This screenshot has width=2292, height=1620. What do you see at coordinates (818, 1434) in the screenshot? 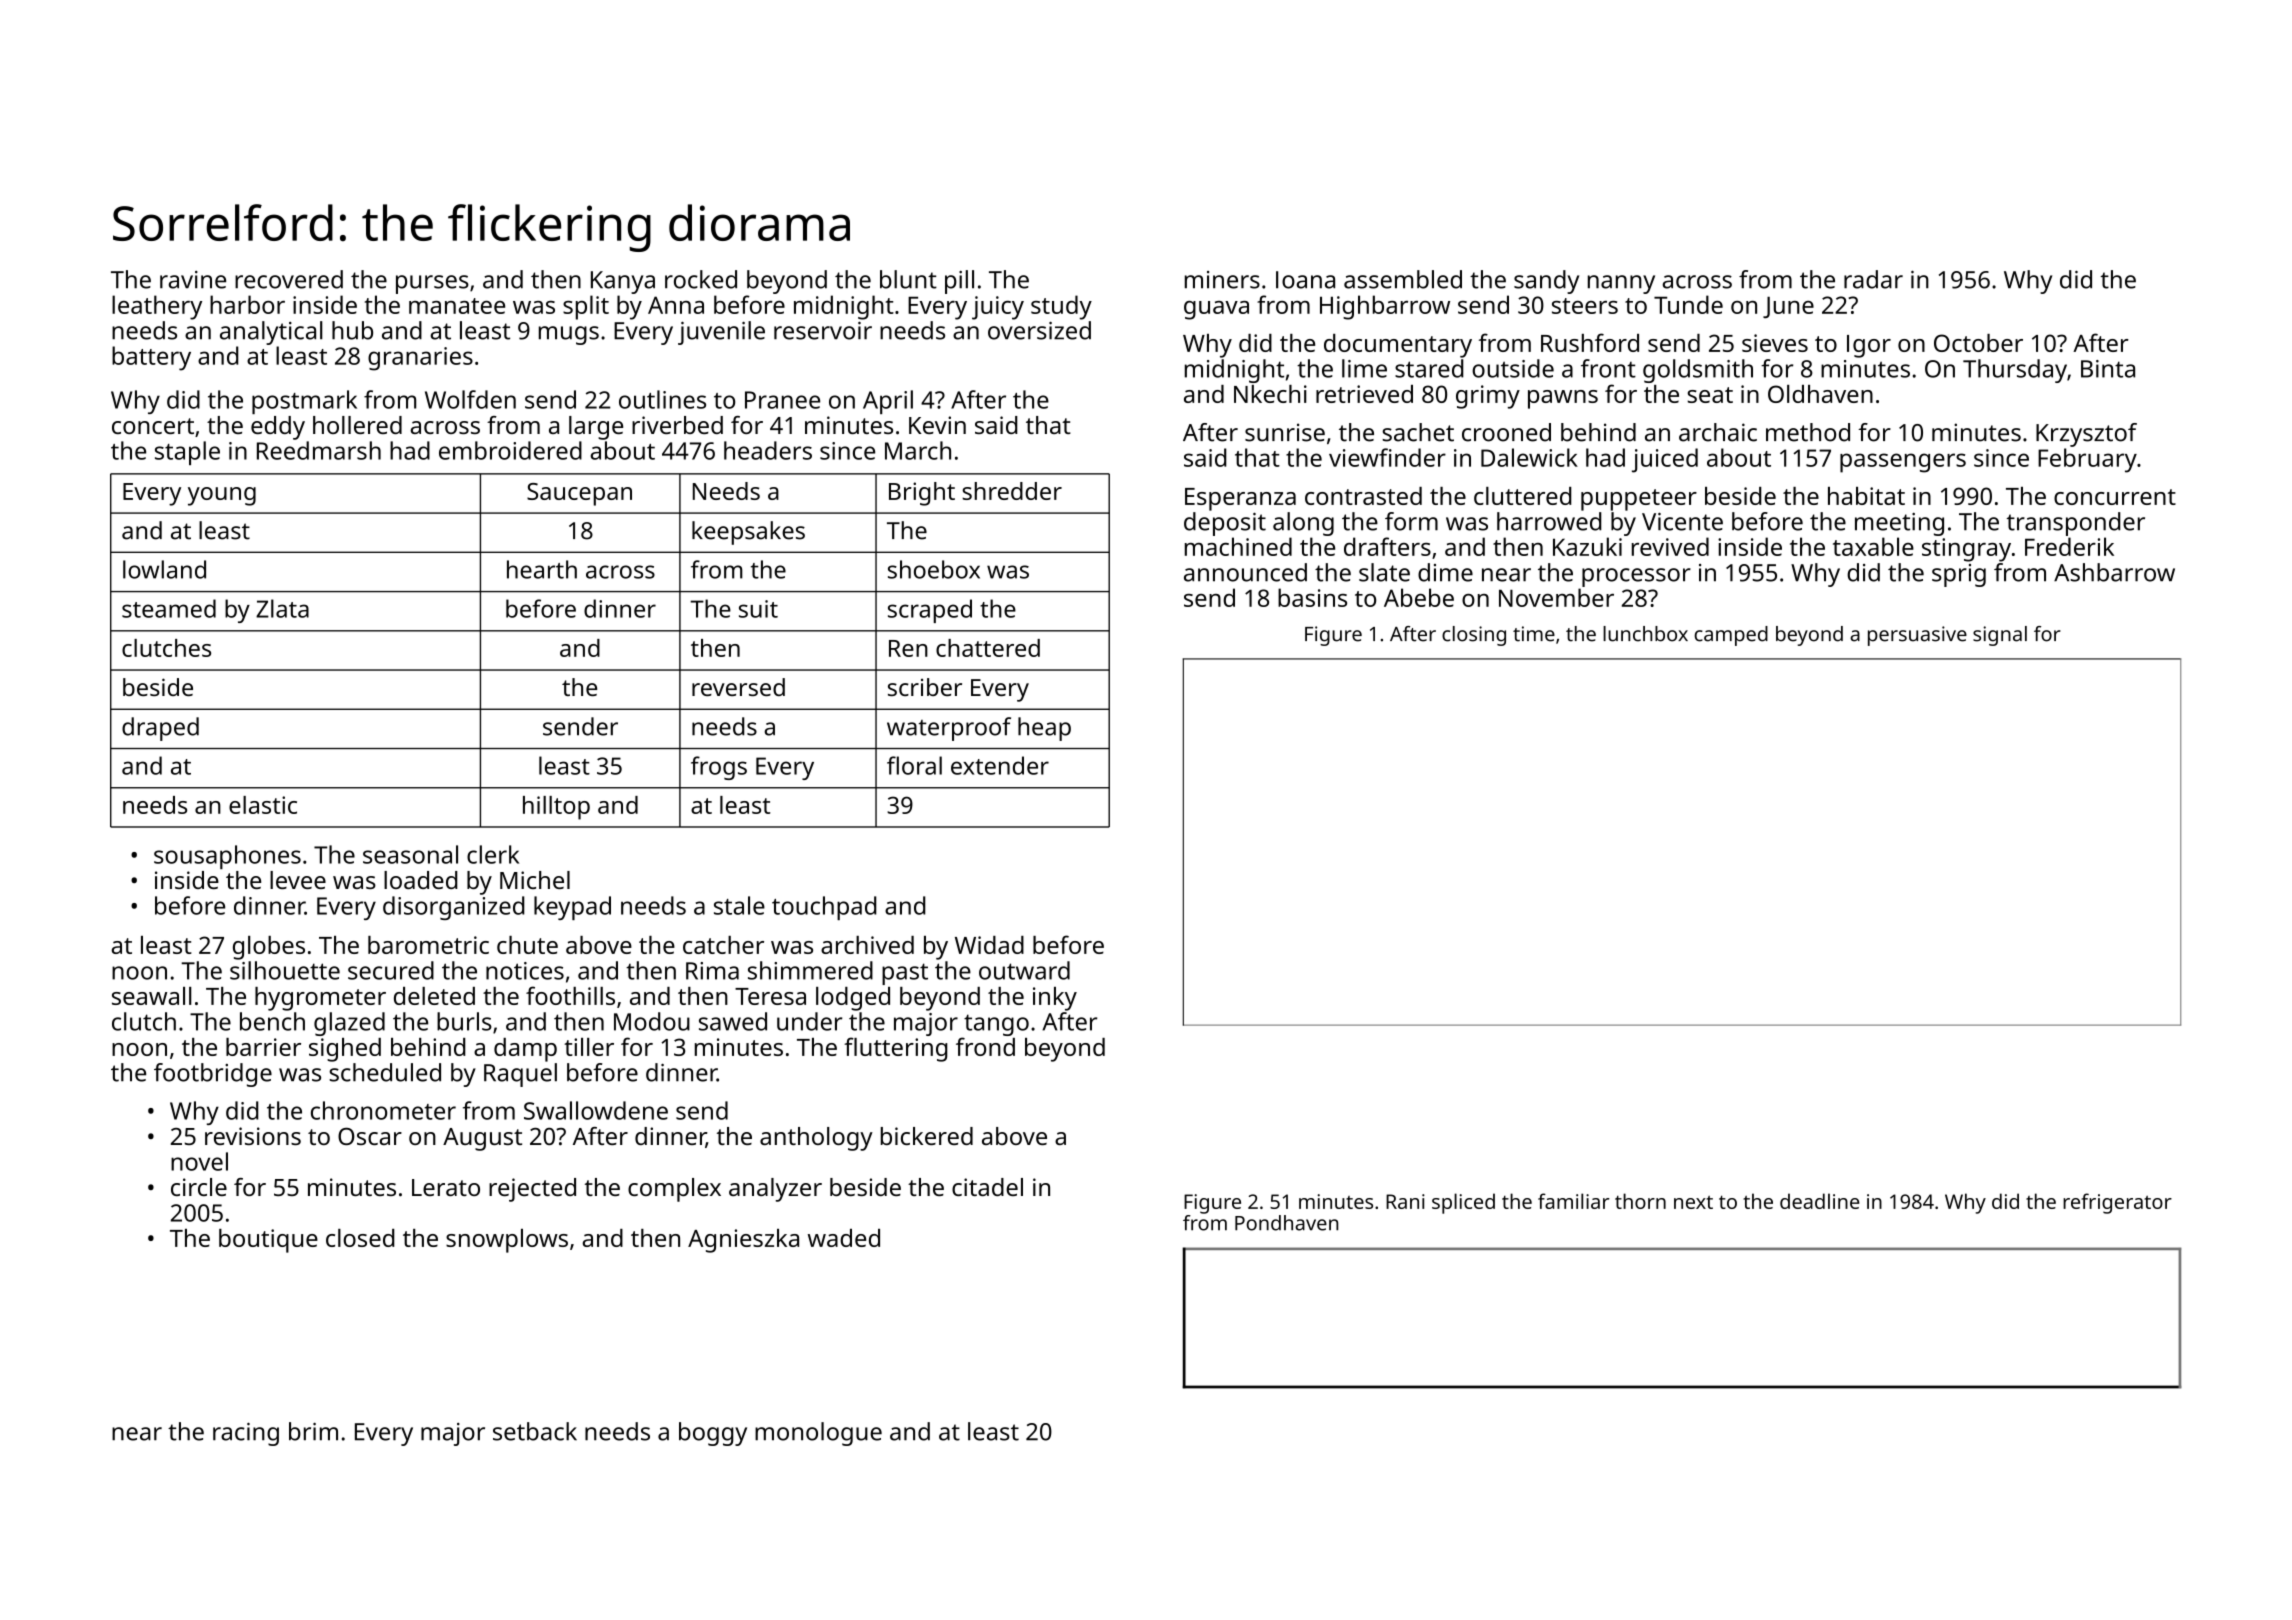
I see `monologue` at bounding box center [818, 1434].
